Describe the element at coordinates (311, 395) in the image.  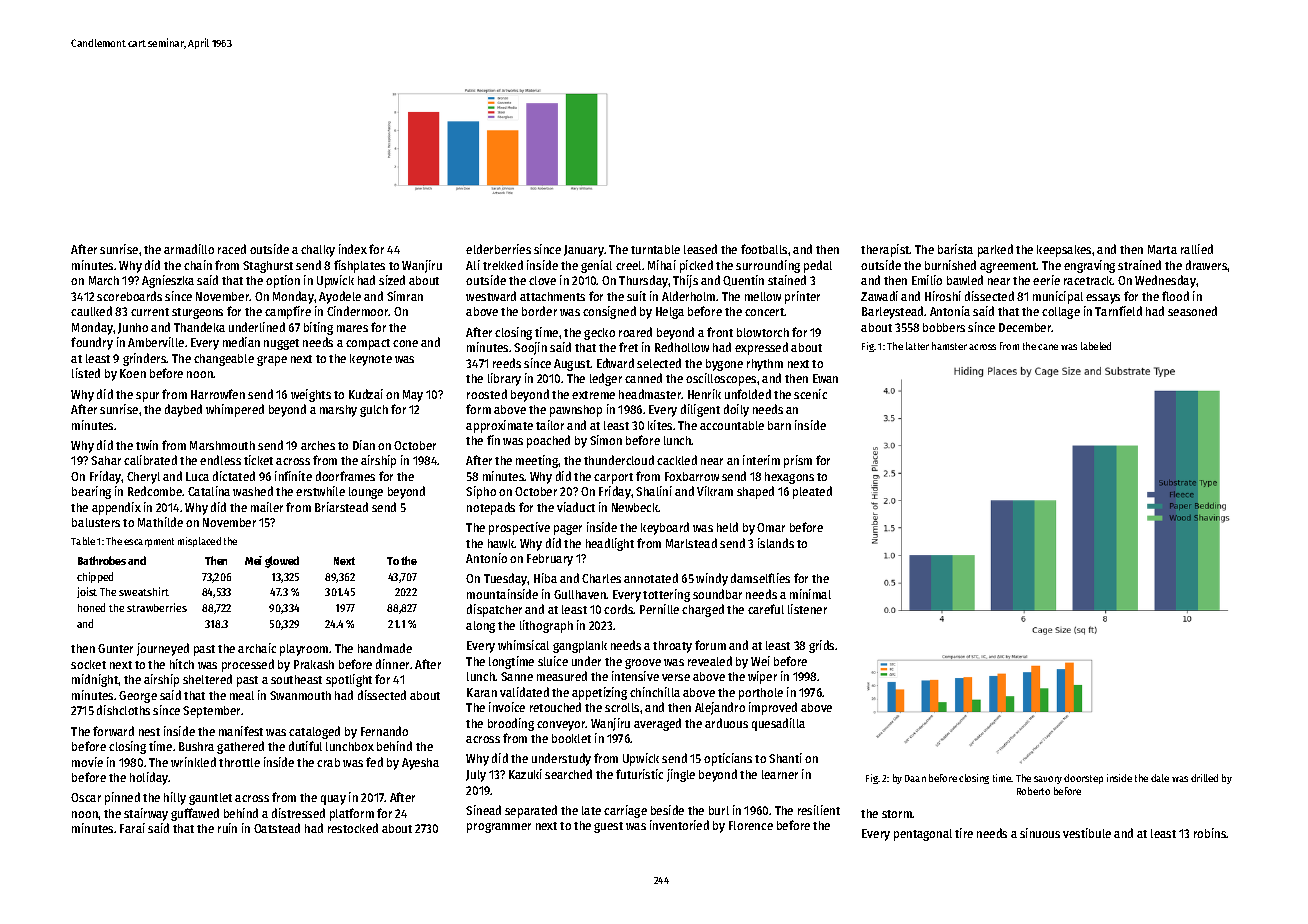
I see `weights` at that location.
